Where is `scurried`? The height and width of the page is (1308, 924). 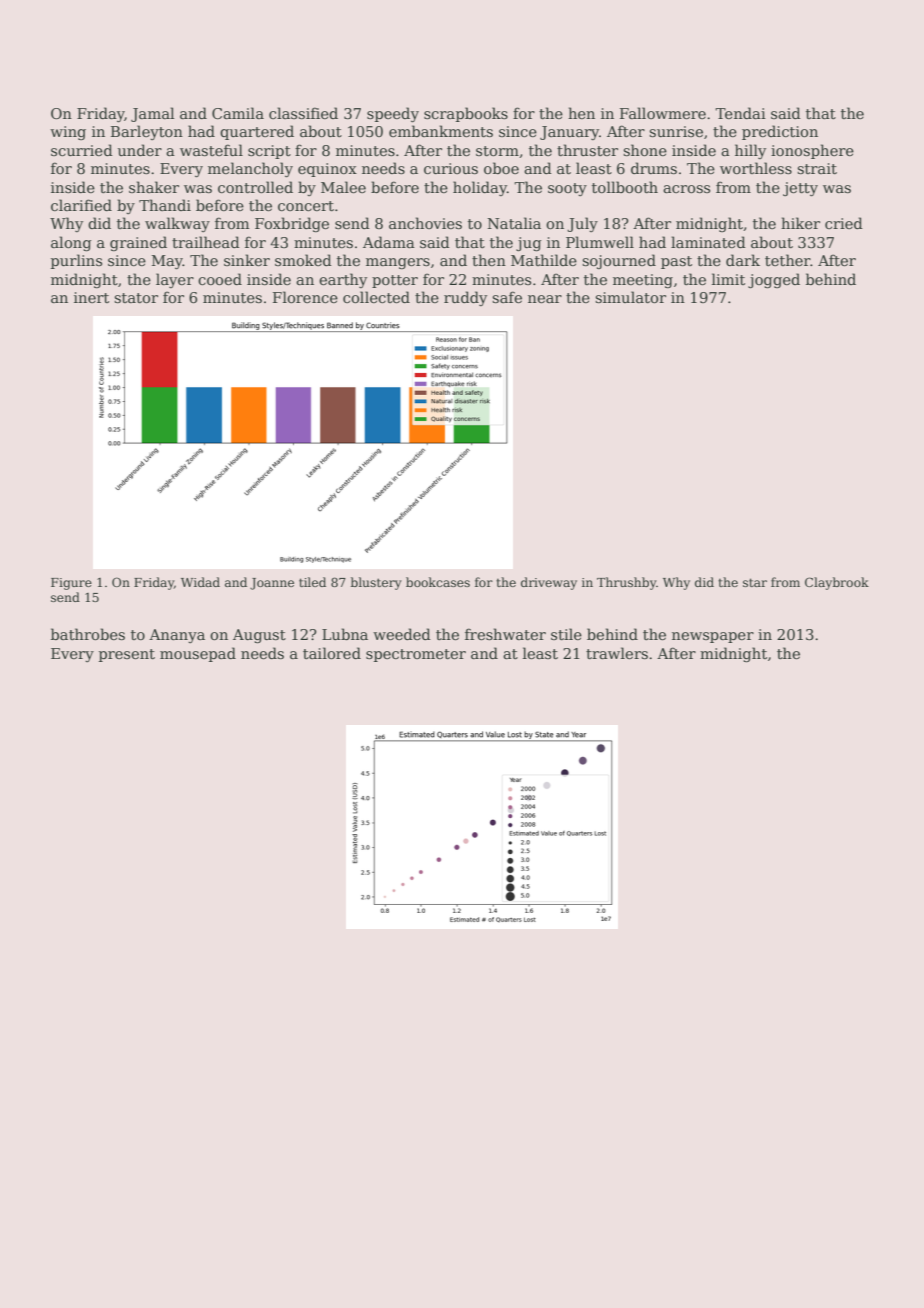
scurried is located at coordinates (82, 150).
